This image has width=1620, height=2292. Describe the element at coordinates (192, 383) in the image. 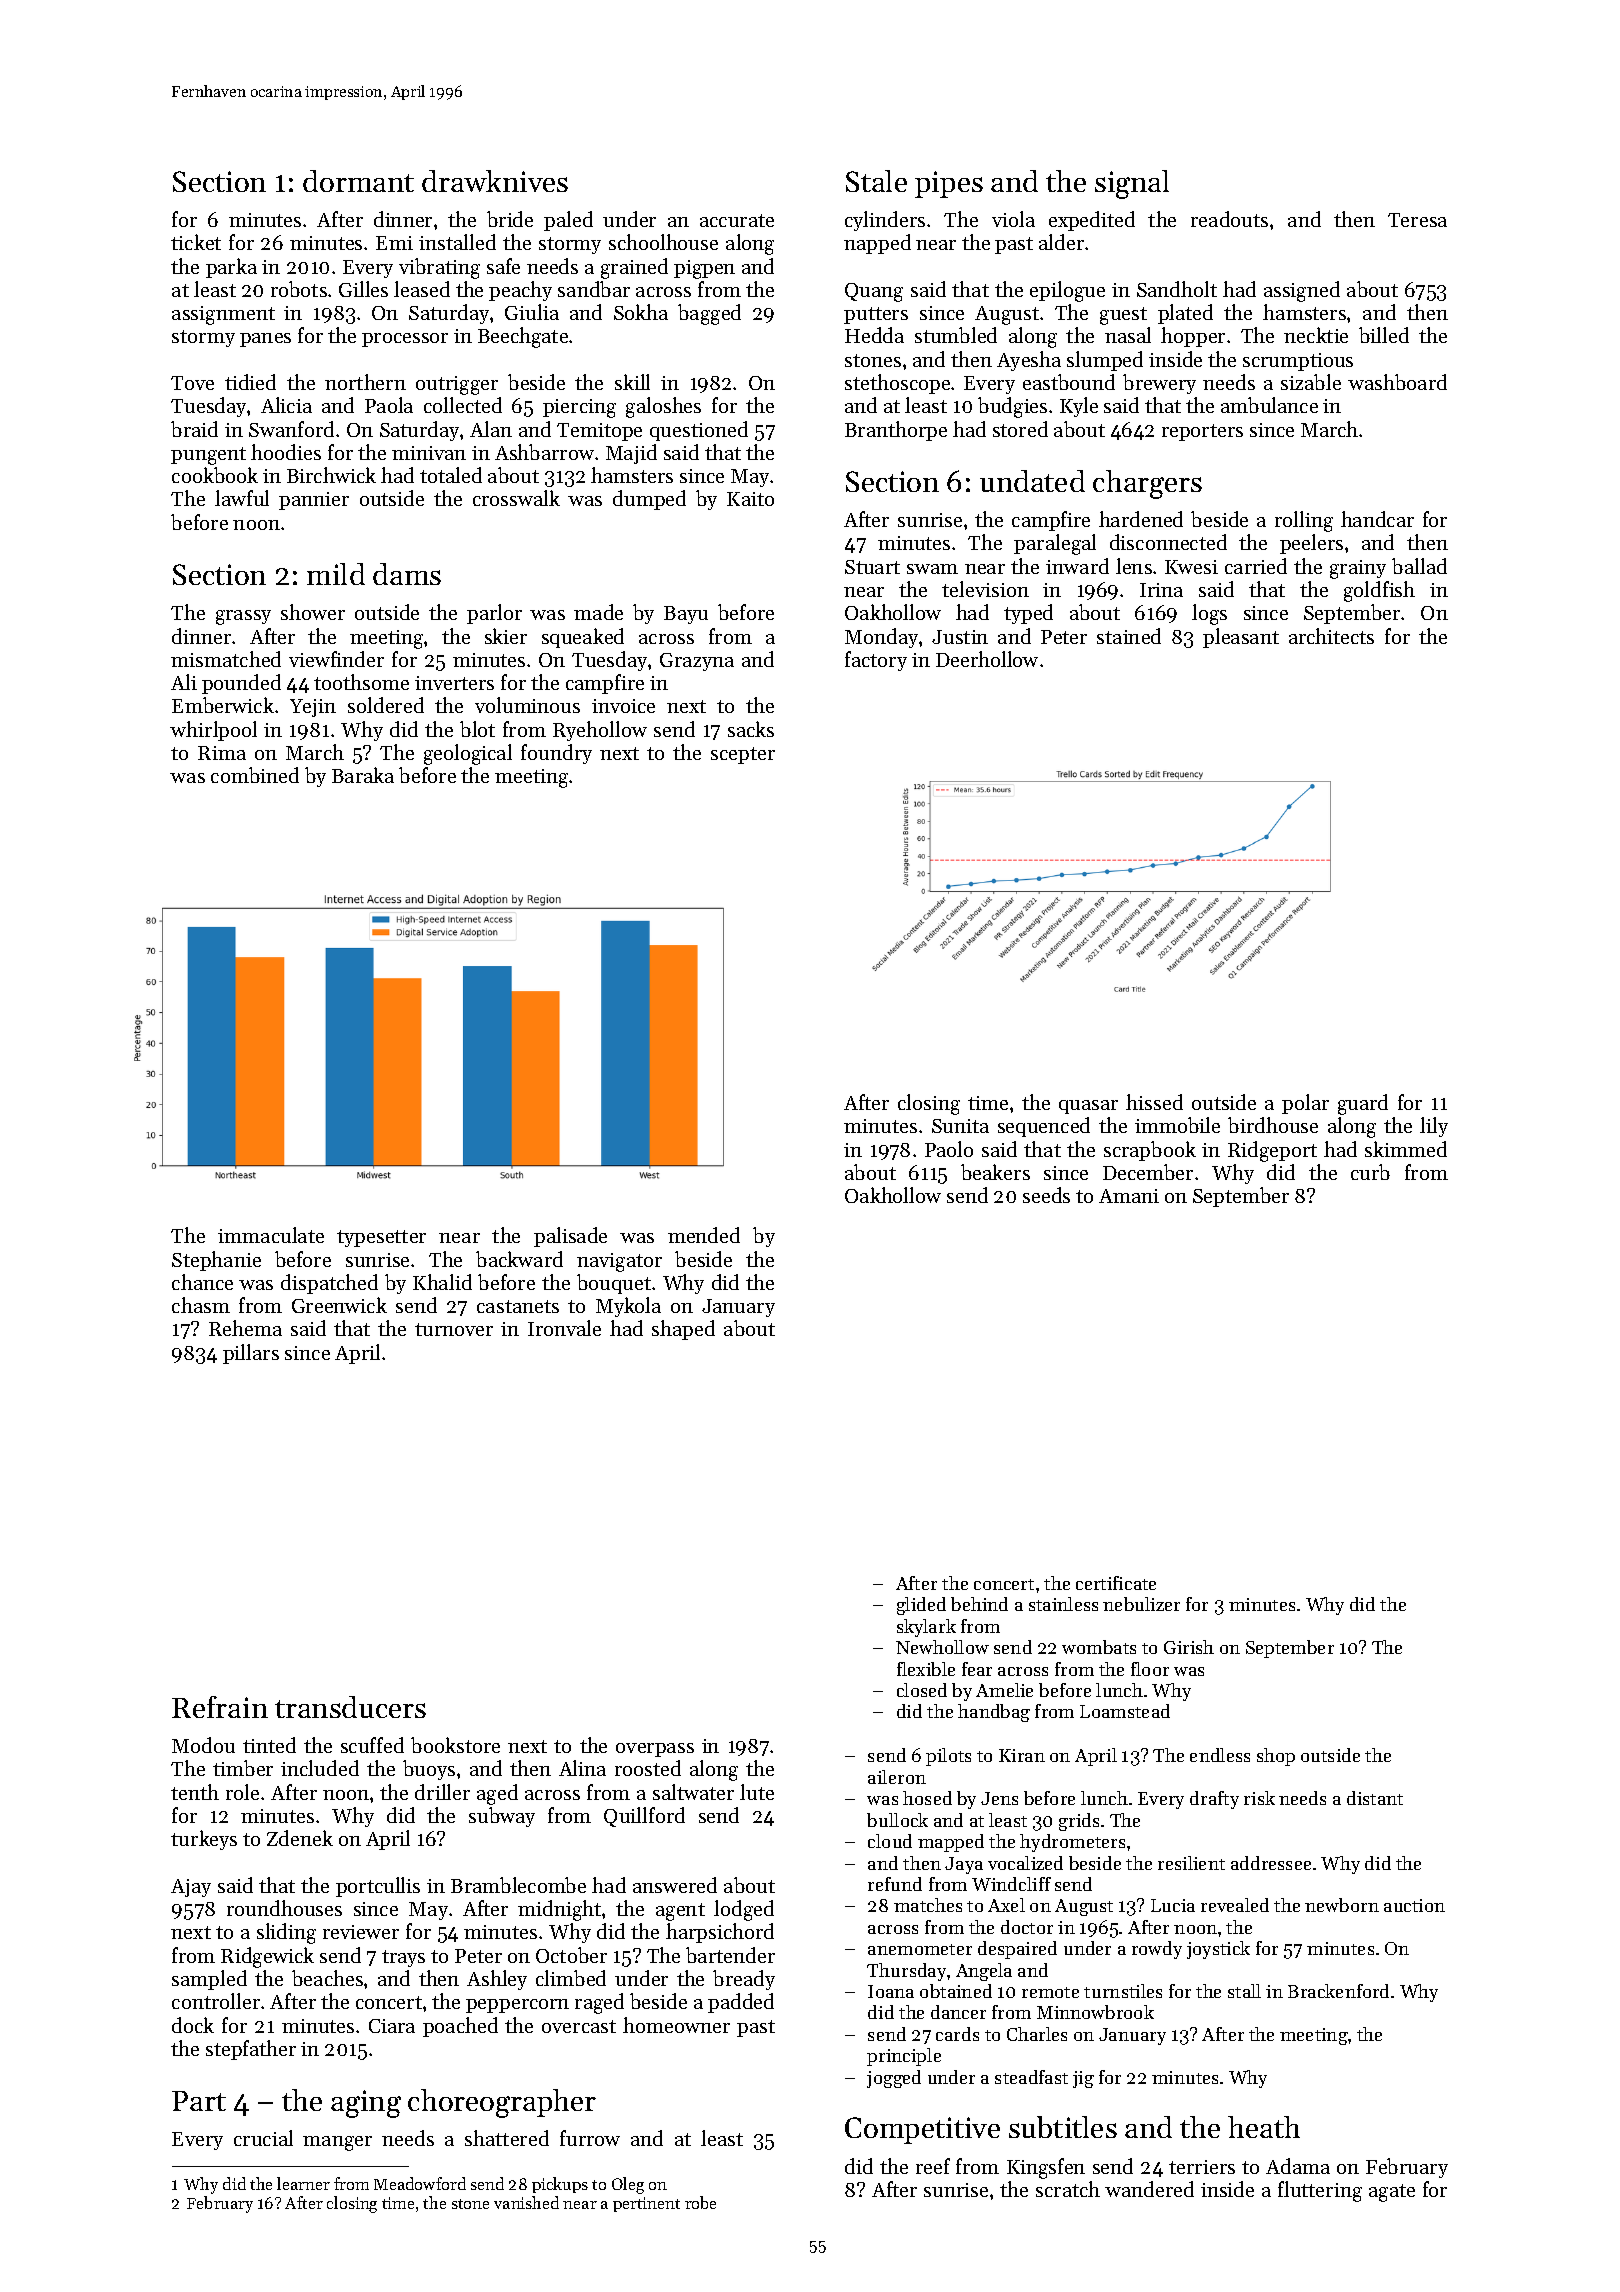

I see `Tove` at that location.
